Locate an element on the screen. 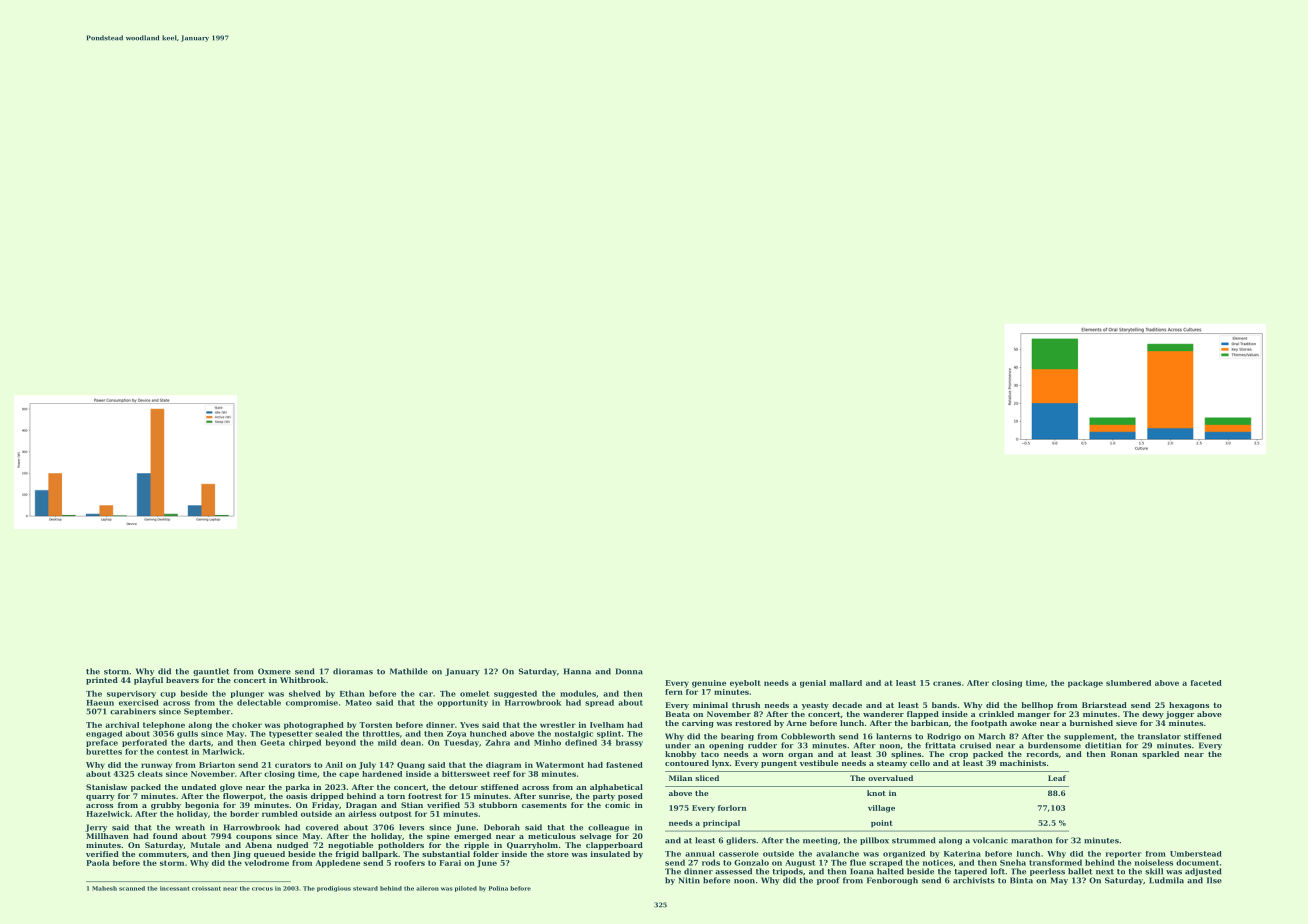 Image resolution: width=1308 pixels, height=924 pixels. bands is located at coordinates (944, 705).
